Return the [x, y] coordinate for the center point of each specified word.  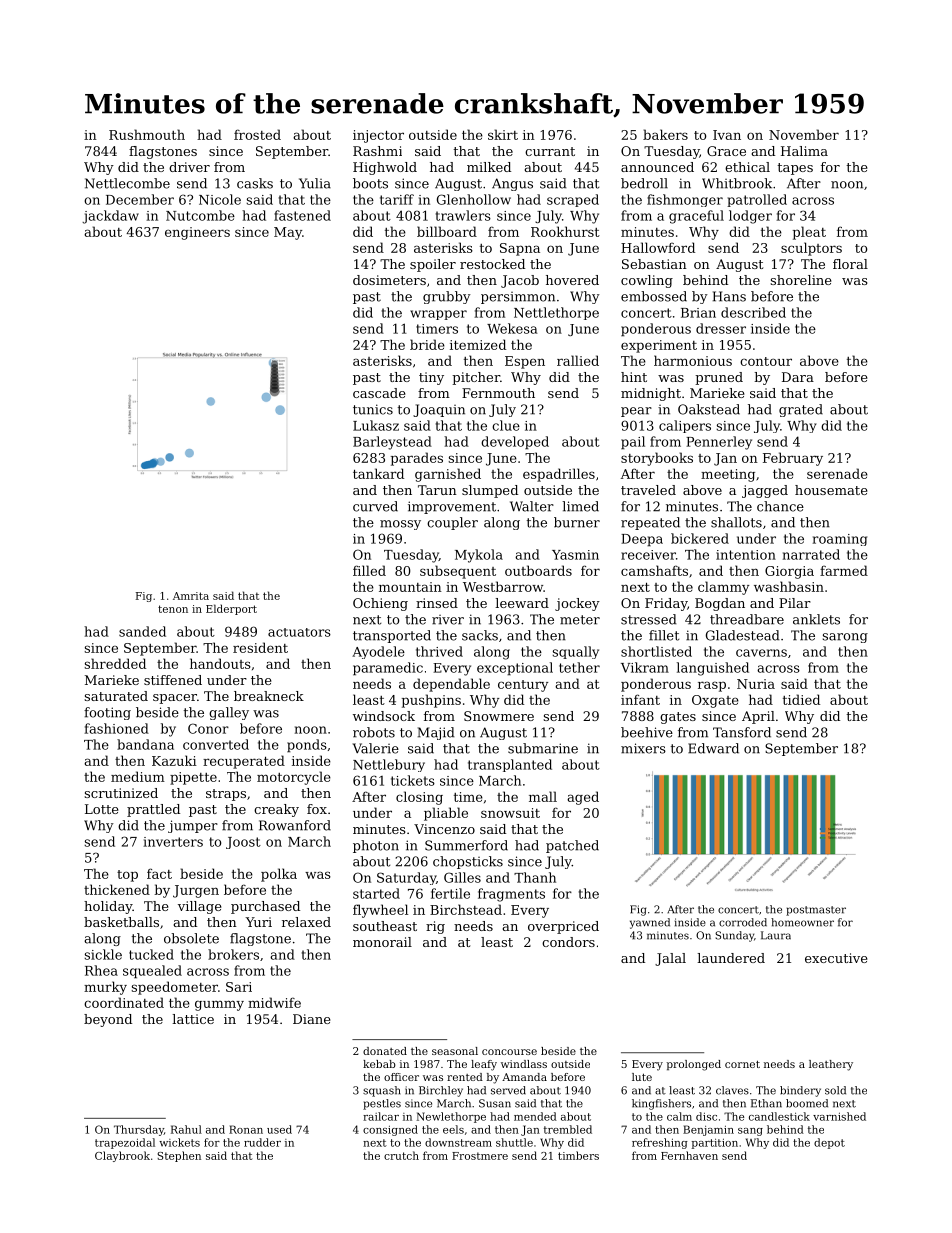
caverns [761, 653]
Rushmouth [147, 134]
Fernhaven [689, 1155]
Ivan [727, 135]
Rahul [186, 1129]
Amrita [191, 596]
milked [489, 167]
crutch [401, 1155]
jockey [577, 604]
